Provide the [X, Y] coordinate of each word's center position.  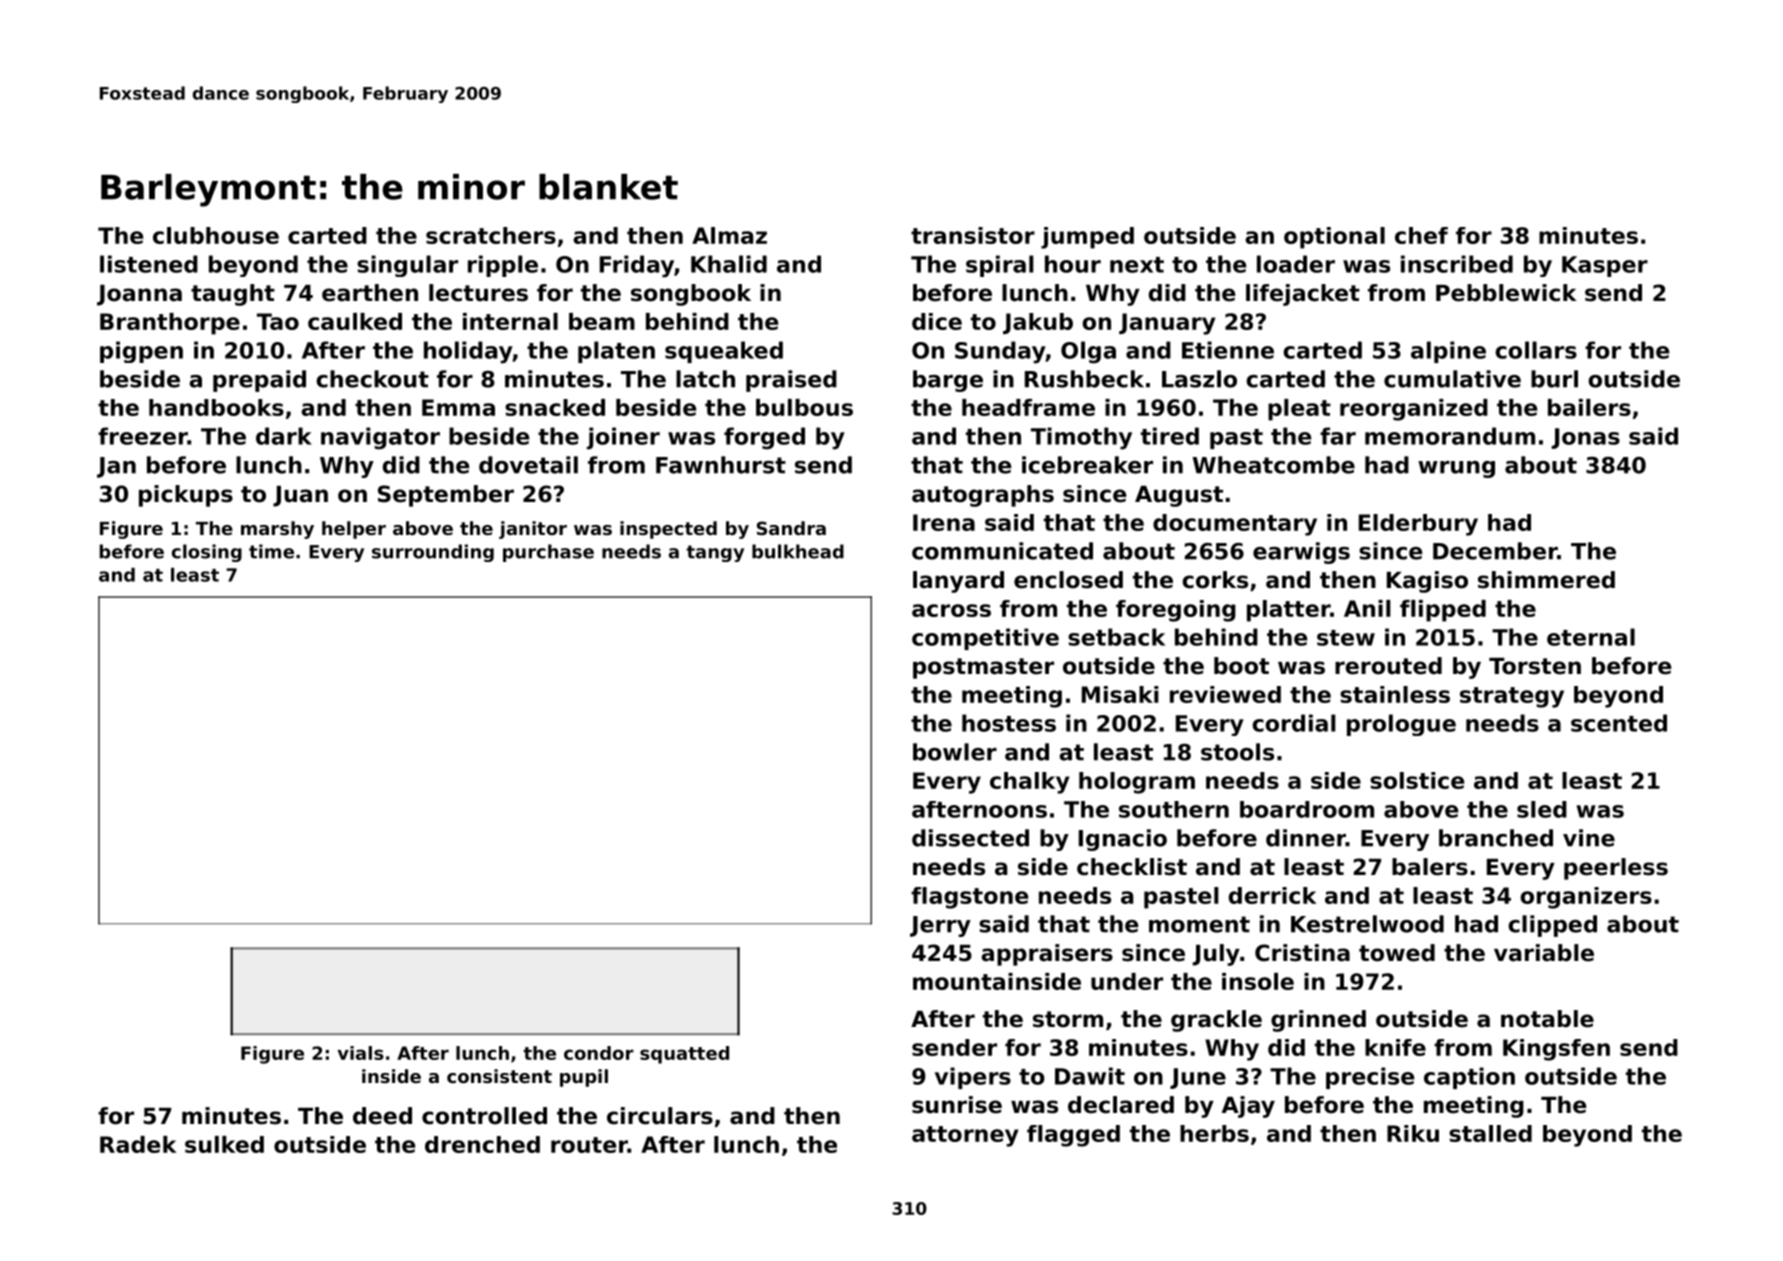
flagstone [969, 898]
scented [1619, 723]
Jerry [940, 926]
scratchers [491, 235]
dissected [970, 838]
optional [1334, 238]
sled [1542, 809]
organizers [1586, 898]
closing [207, 553]
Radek [138, 1144]
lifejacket [1303, 295]
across [951, 610]
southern [1174, 809]
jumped [1087, 238]
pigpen [141, 352]
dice [937, 321]
